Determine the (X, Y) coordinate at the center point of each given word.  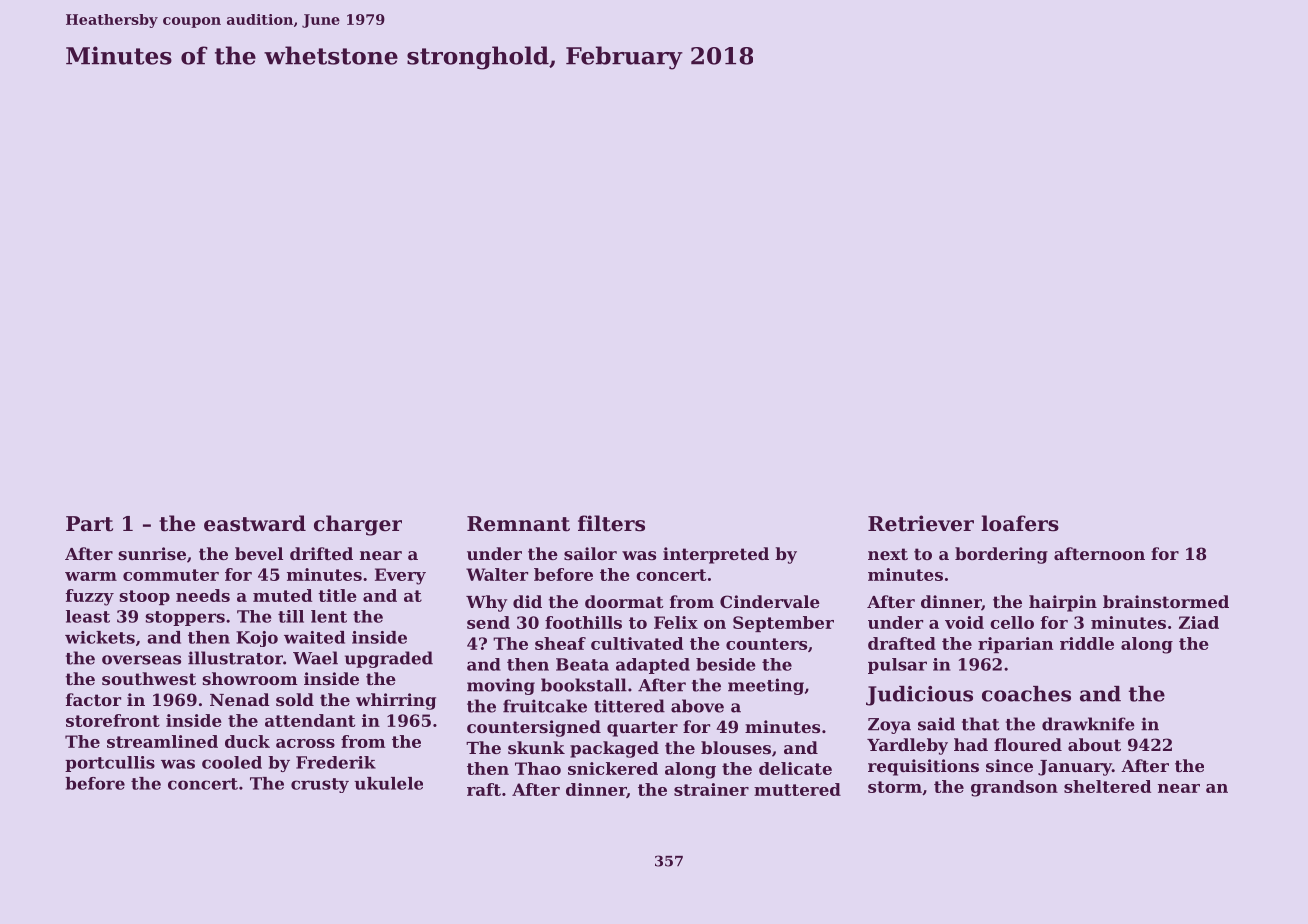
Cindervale (770, 601)
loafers (1020, 523)
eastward (255, 523)
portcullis (110, 764)
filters (611, 523)
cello (1012, 622)
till (291, 616)
